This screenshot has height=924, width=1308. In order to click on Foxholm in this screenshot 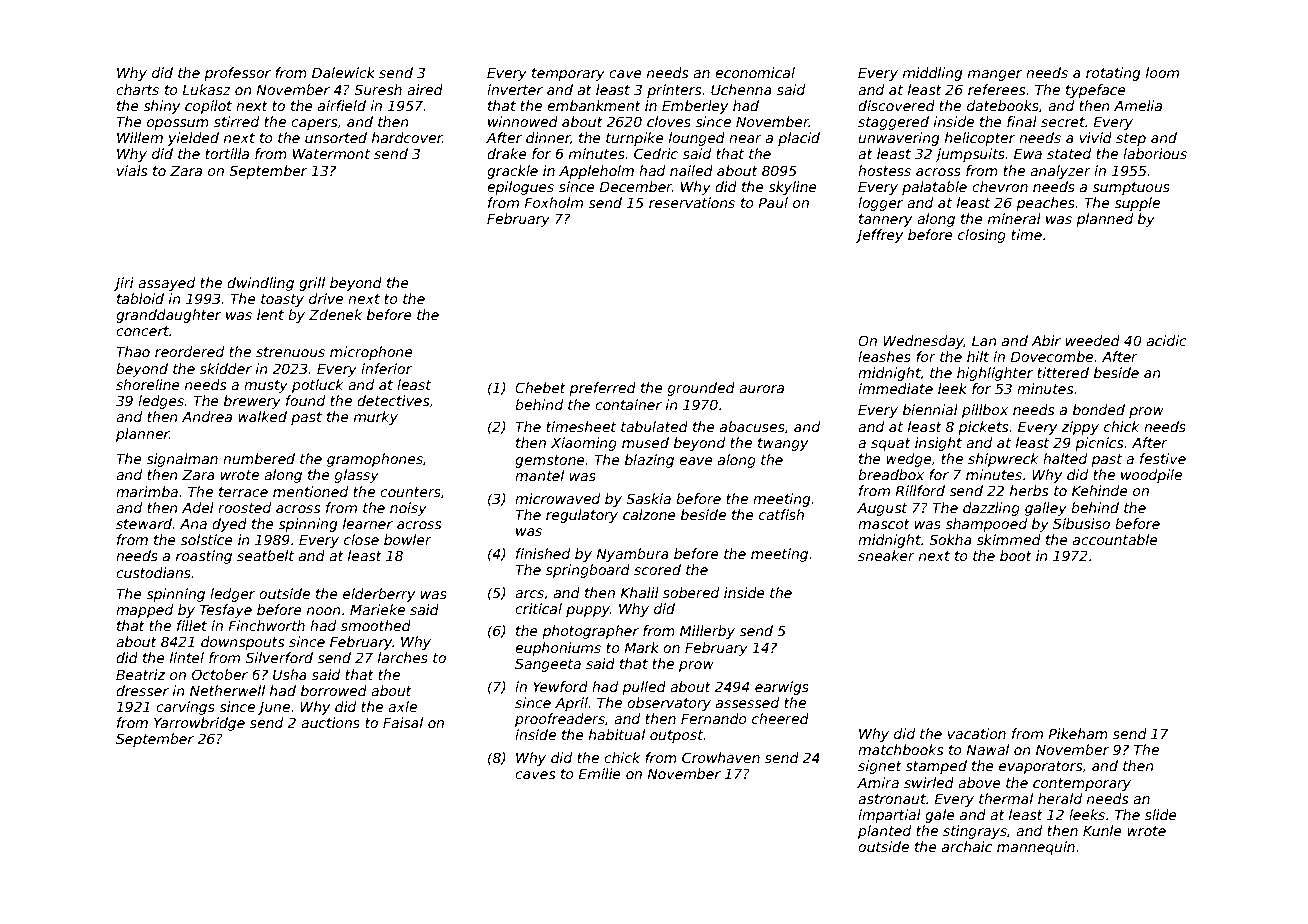, I will do `click(553, 202)`.
